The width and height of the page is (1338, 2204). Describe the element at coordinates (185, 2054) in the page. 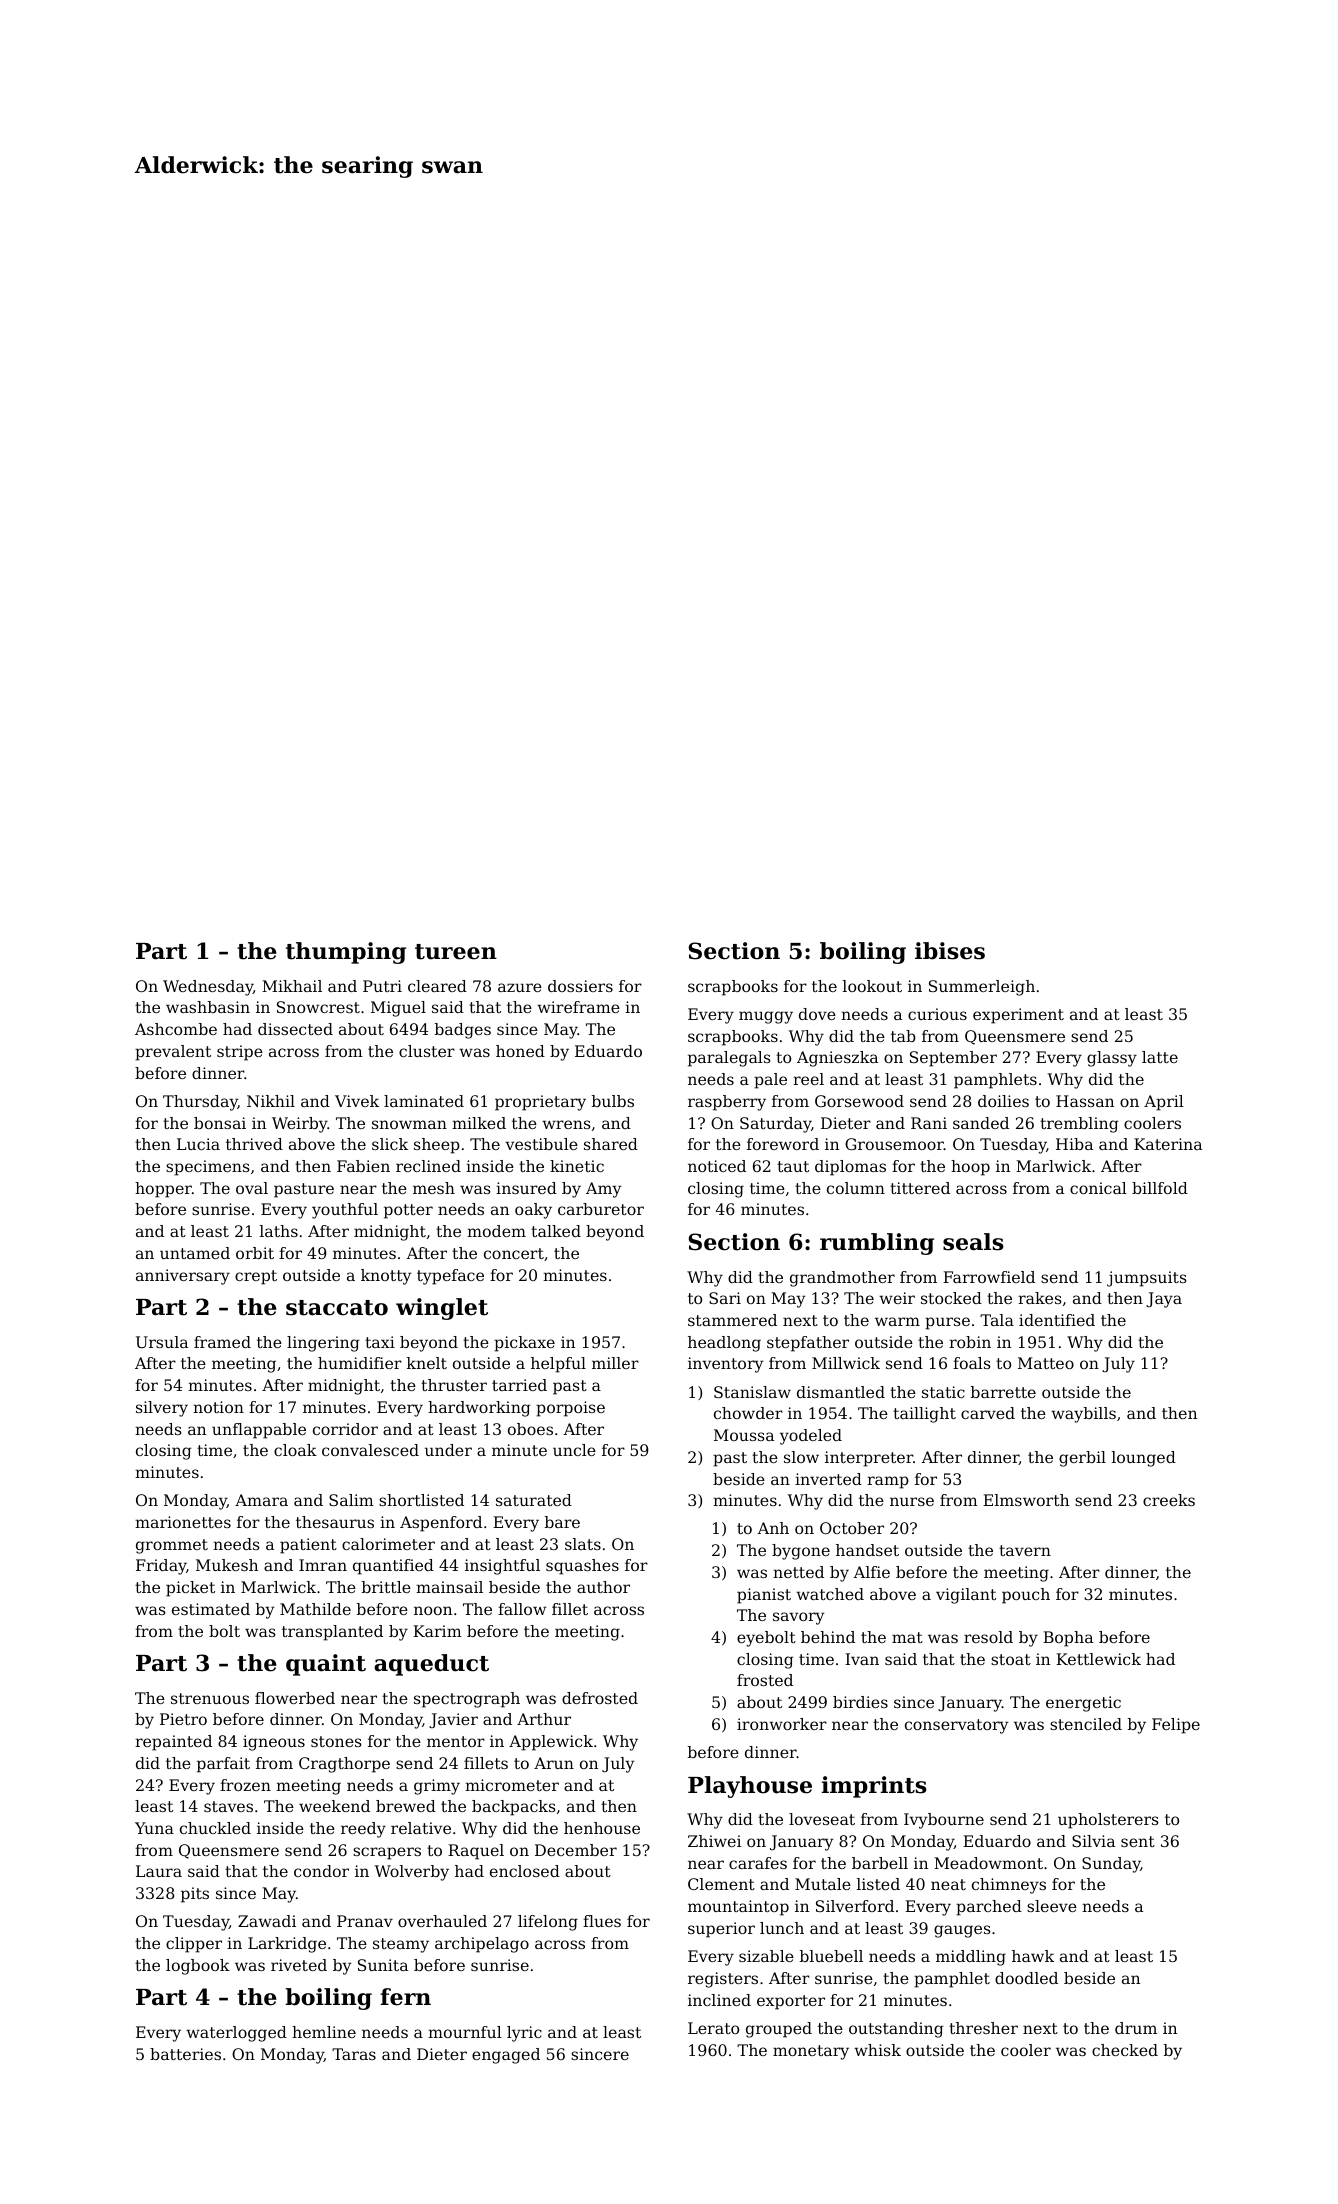

I see `batteries` at that location.
